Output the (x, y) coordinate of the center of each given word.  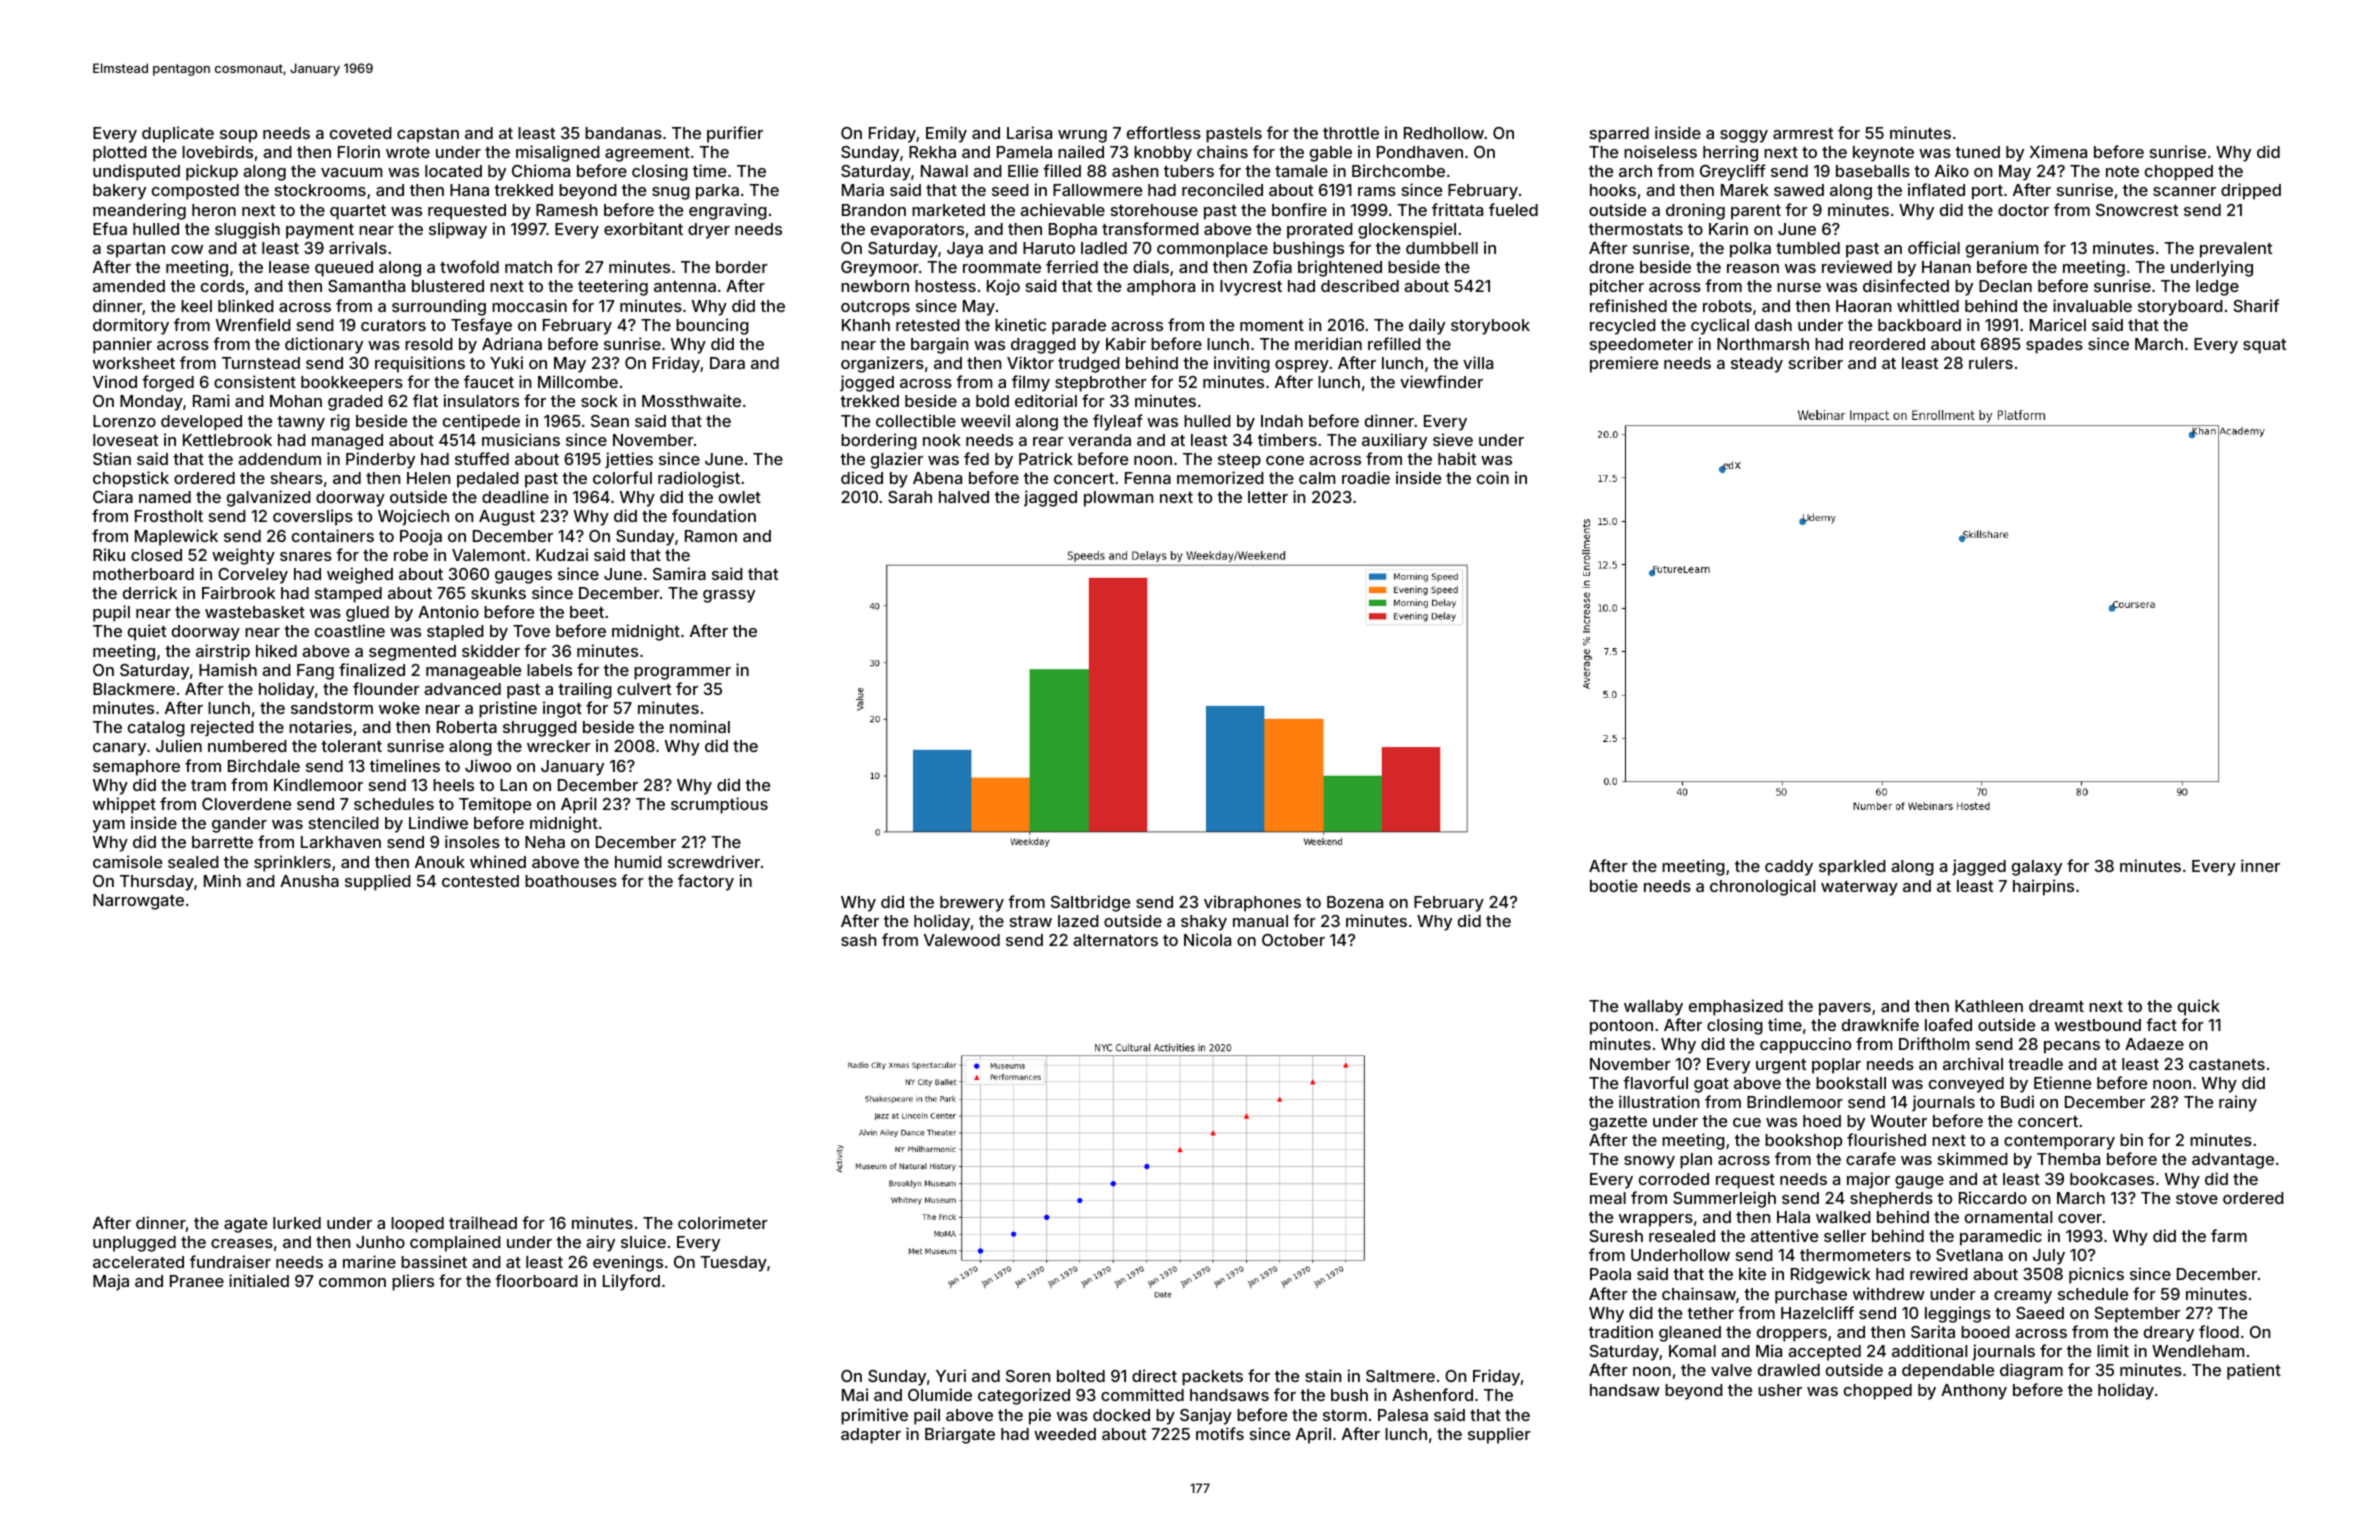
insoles (472, 841)
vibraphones (1252, 903)
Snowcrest (2137, 210)
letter (1268, 497)
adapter (871, 1436)
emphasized (1736, 1007)
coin (1493, 477)
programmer (682, 673)
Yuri (951, 1375)
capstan (428, 135)
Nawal (944, 171)
